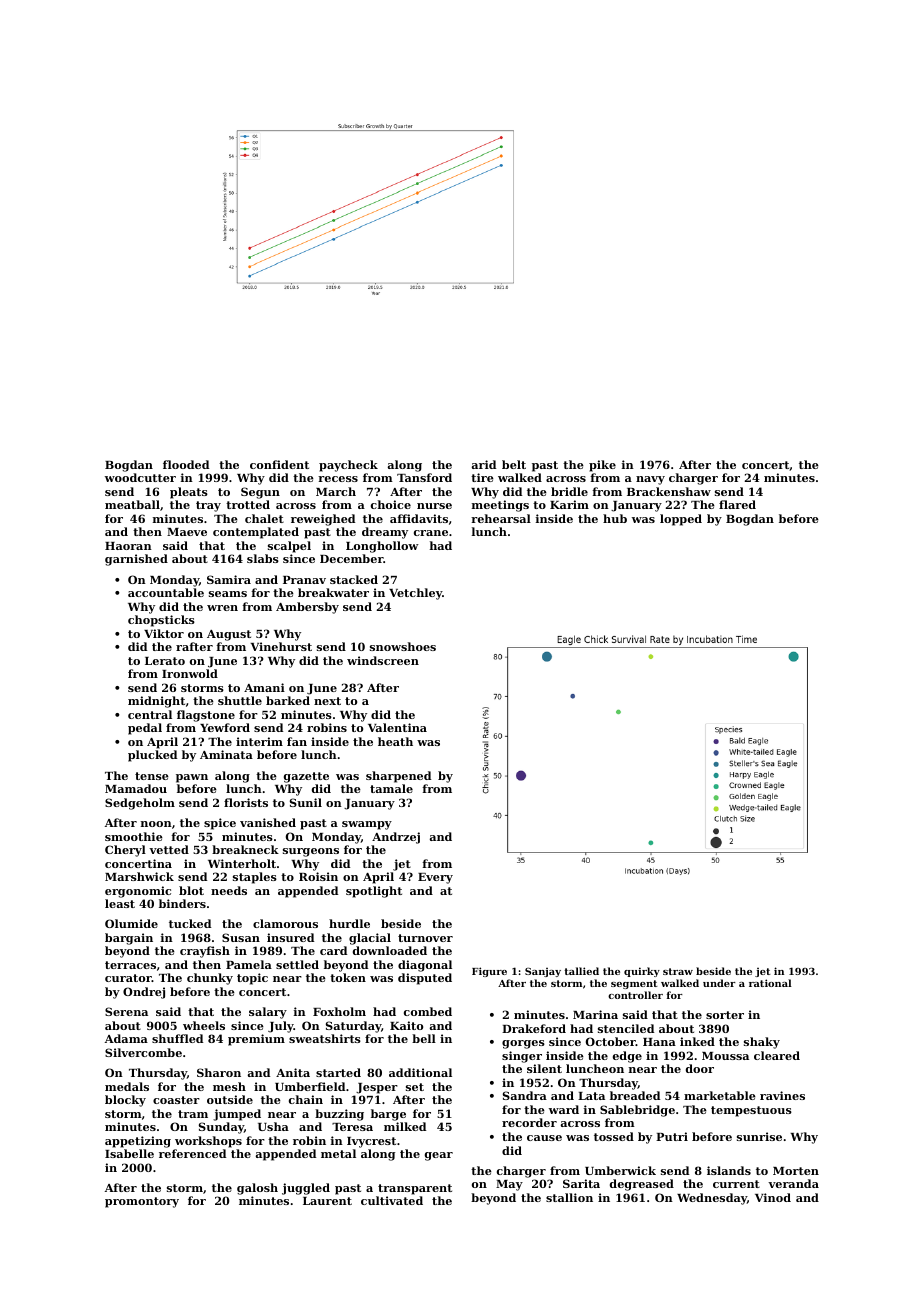 The image size is (924, 1308). What do you see at coordinates (773, 1197) in the image?
I see `Vinod` at bounding box center [773, 1197].
